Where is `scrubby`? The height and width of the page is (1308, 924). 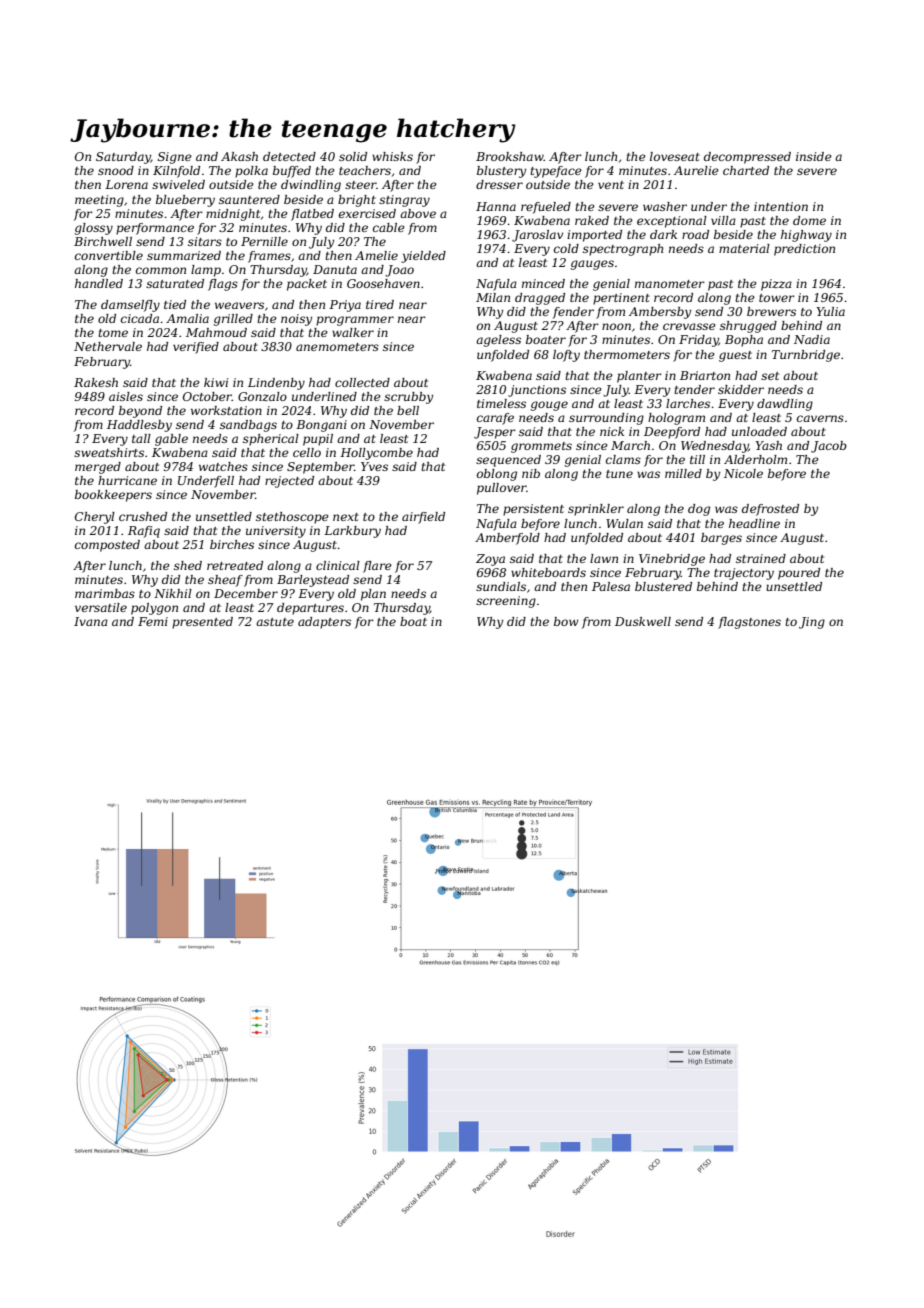
scrubby is located at coordinates (408, 398).
